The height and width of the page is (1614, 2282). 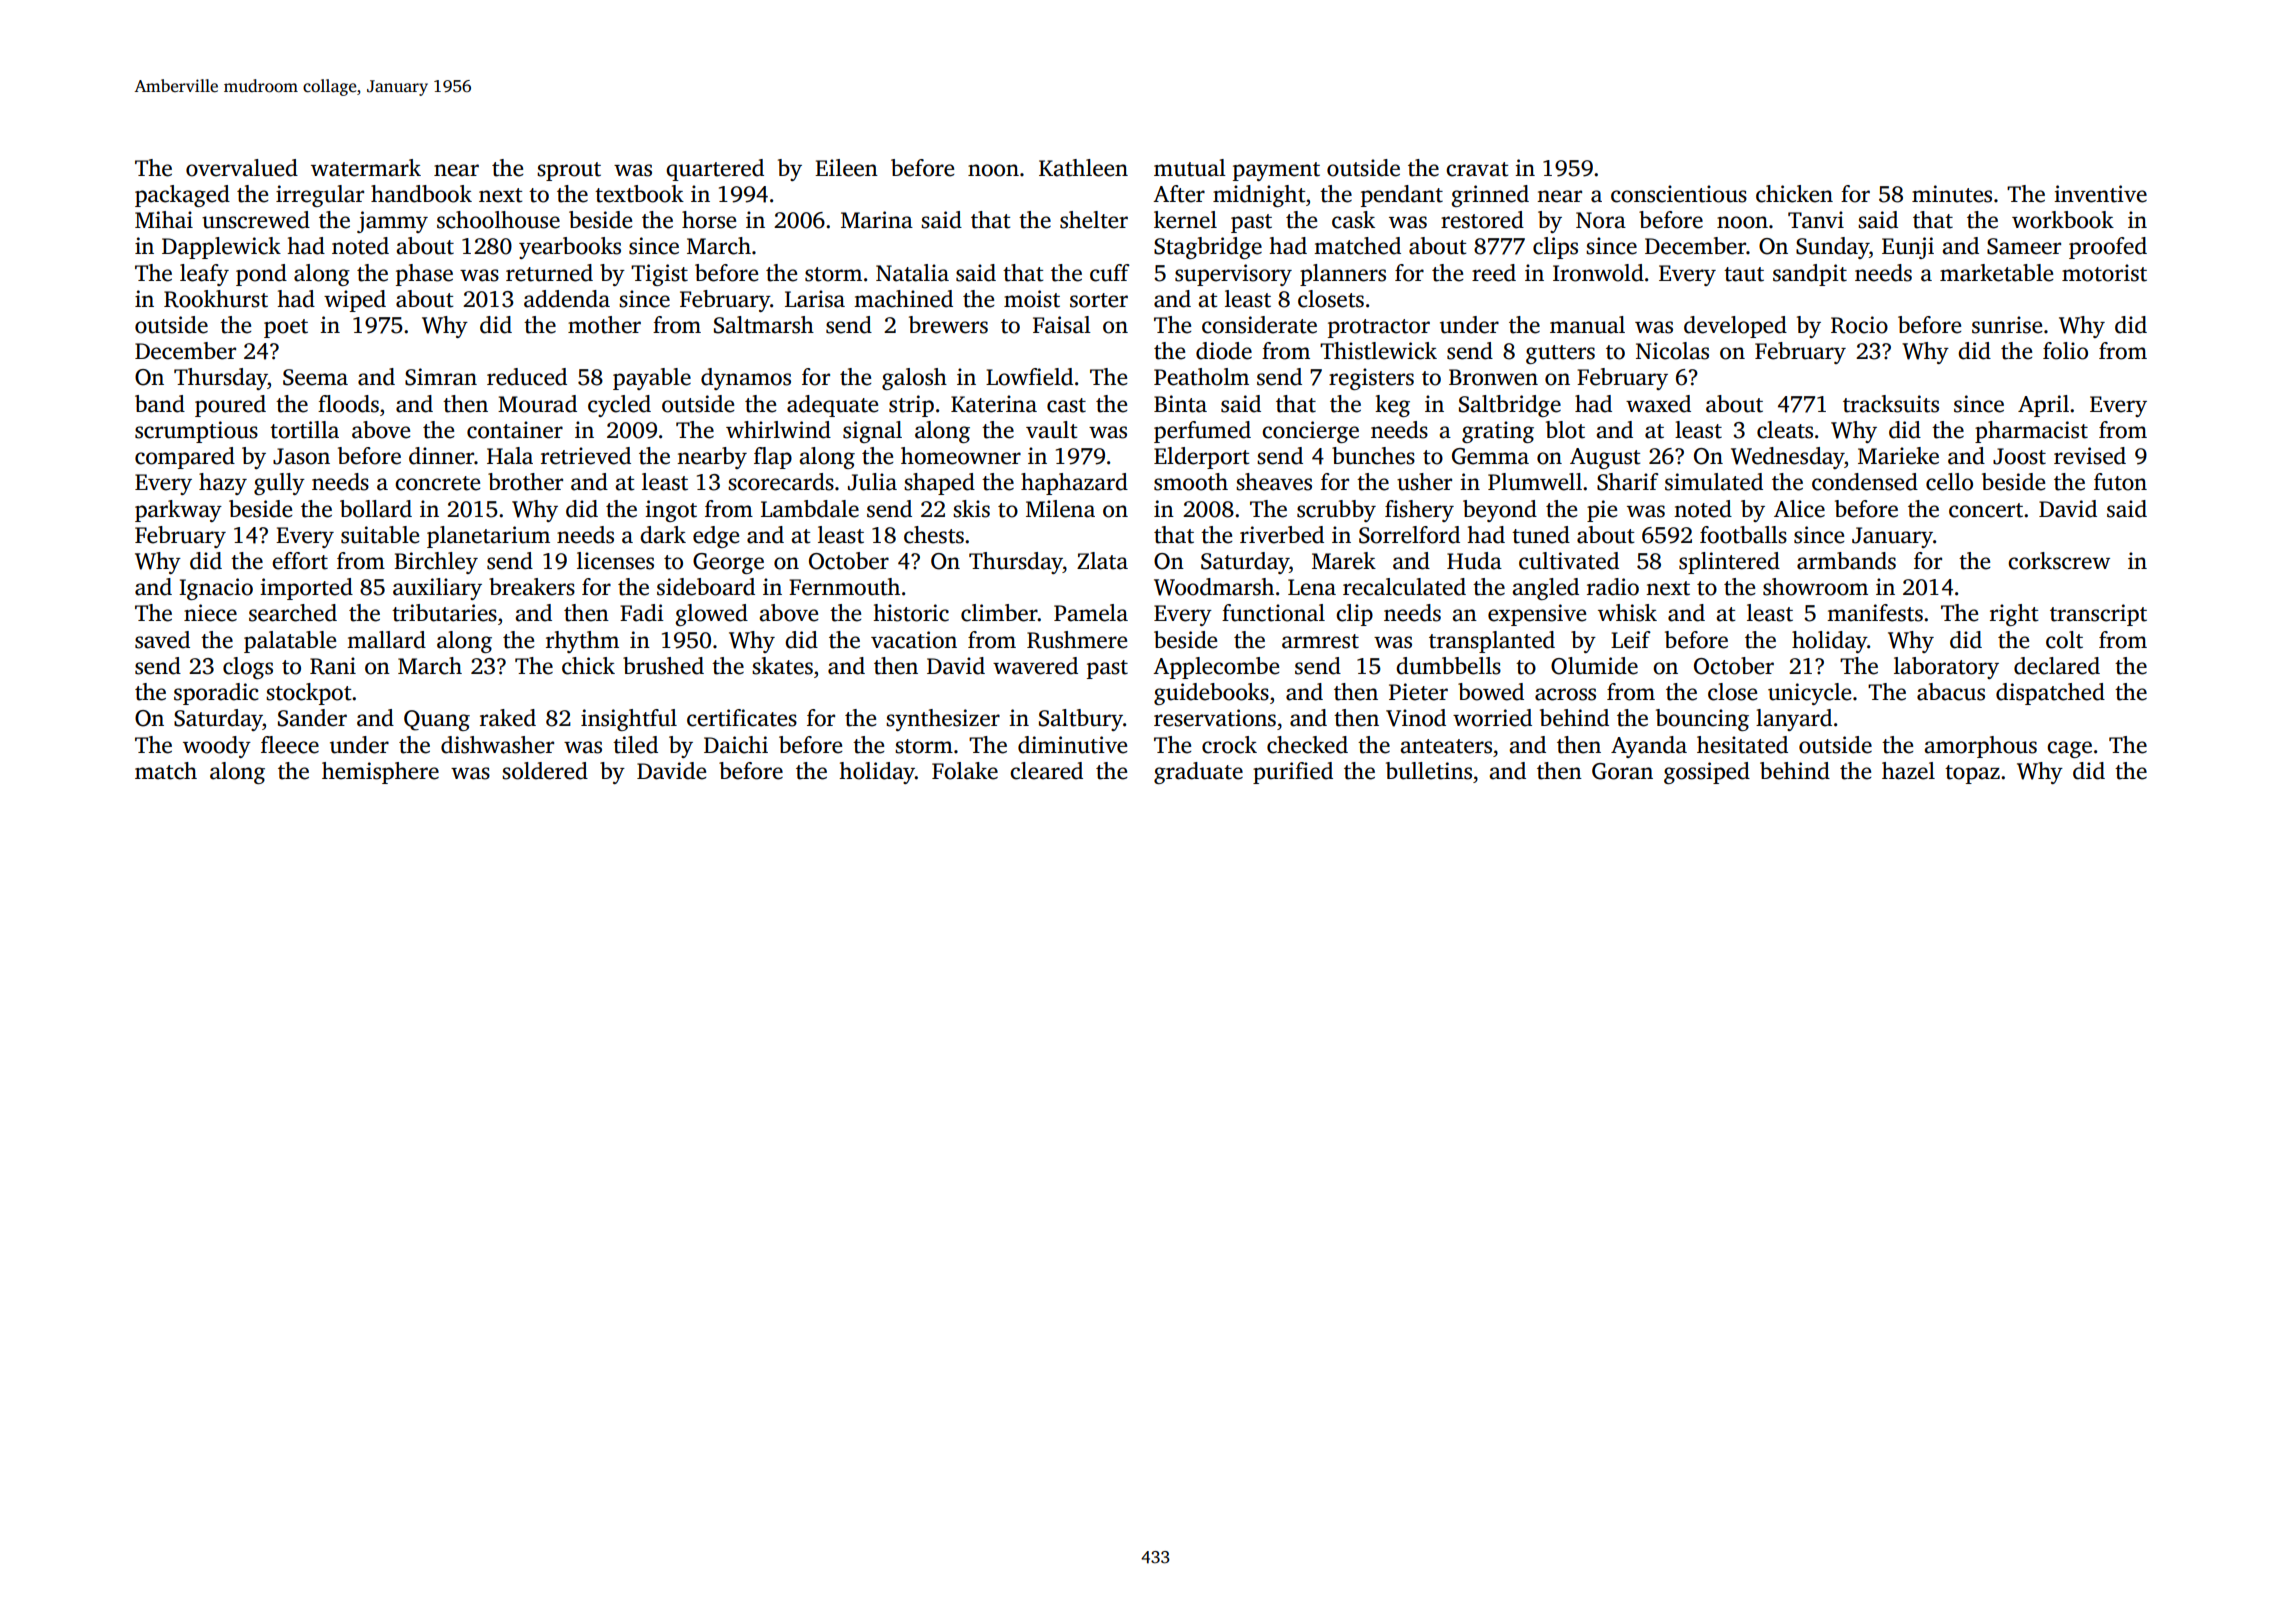 I want to click on Eunji, so click(x=1908, y=248).
